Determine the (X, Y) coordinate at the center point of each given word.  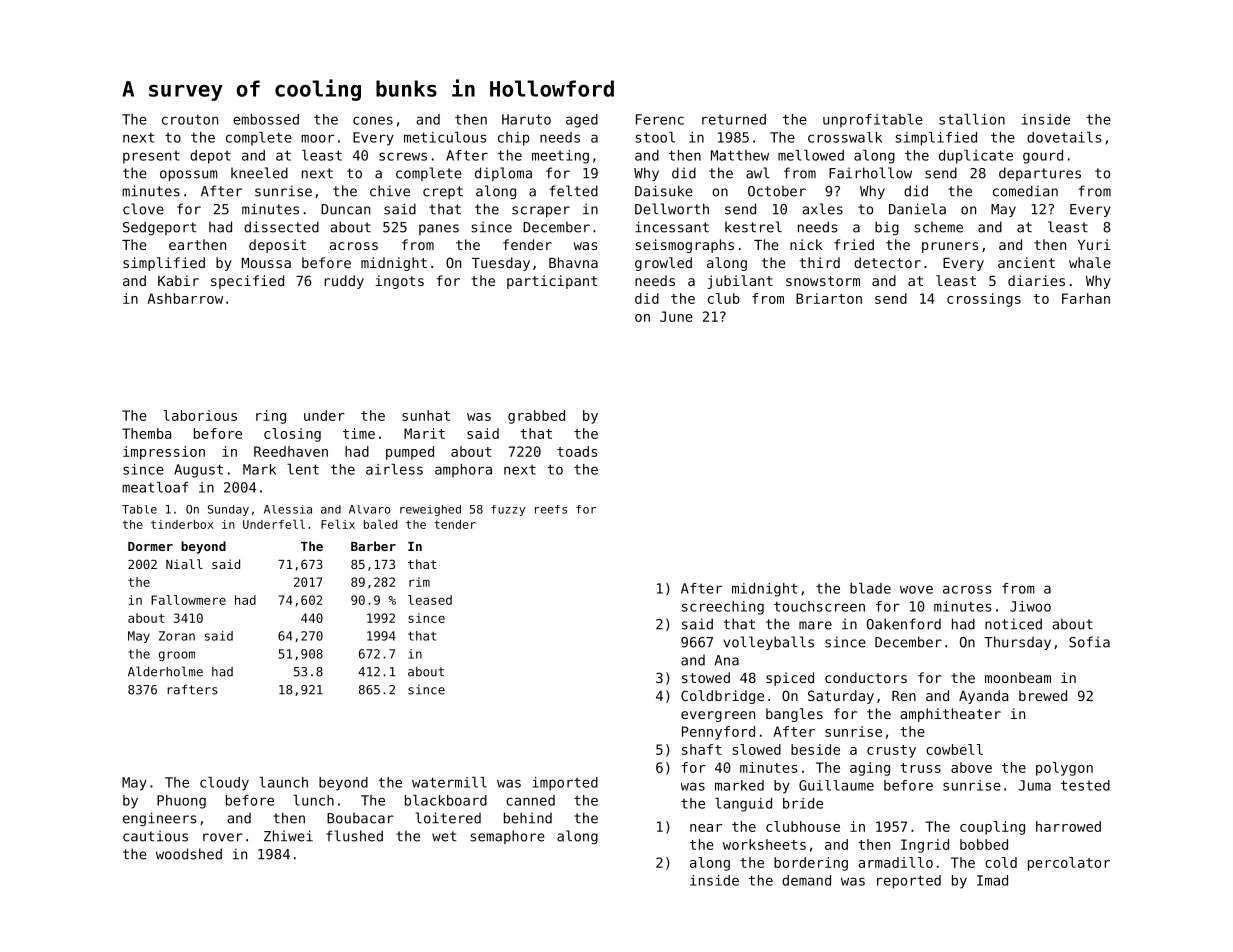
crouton (190, 119)
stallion (972, 119)
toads (577, 451)
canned (530, 800)
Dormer (150, 546)
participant (552, 282)
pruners (950, 247)
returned (734, 119)
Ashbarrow (185, 298)
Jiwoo (1030, 606)
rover (223, 837)
